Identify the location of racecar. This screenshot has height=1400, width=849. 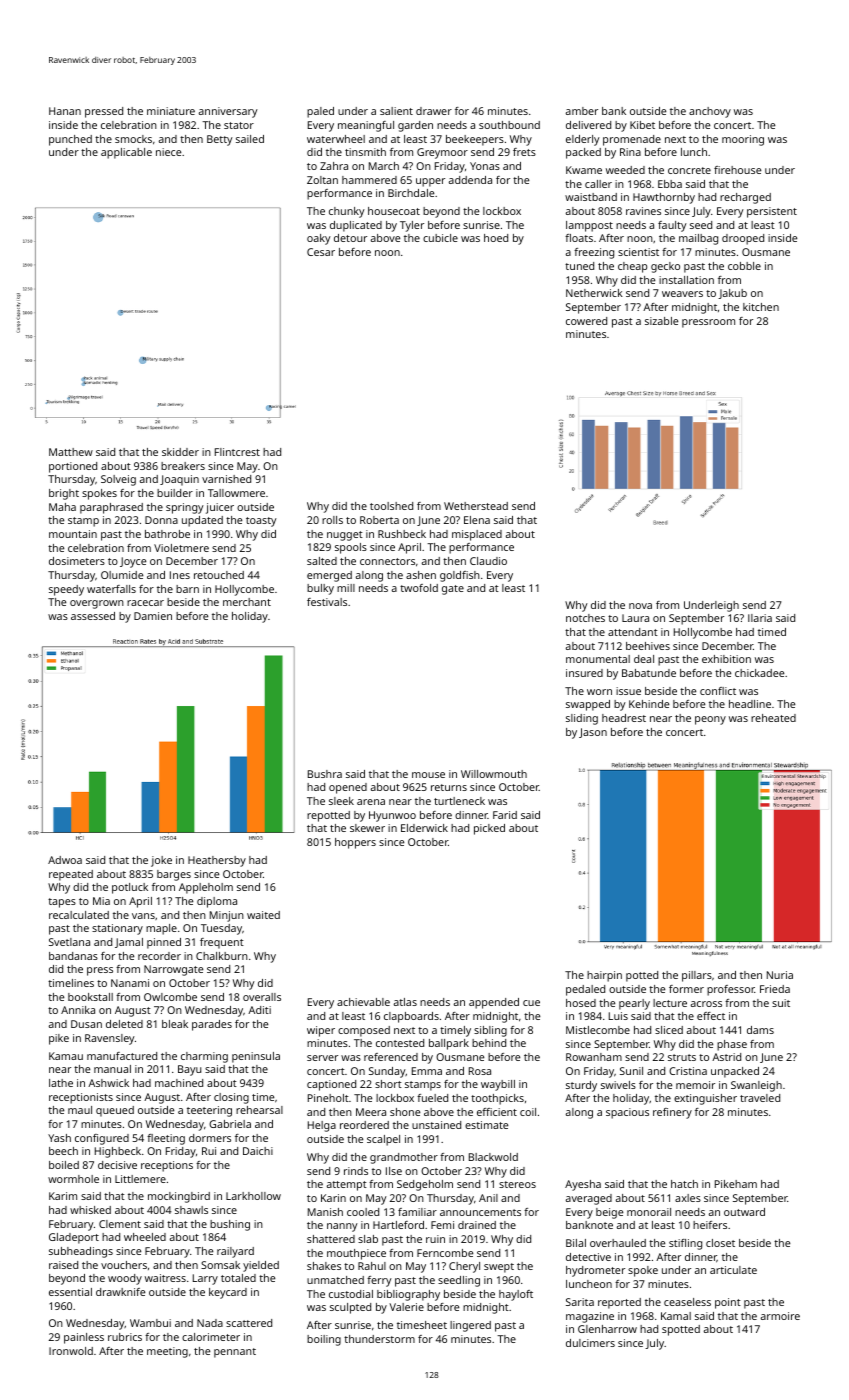
(145, 603).
